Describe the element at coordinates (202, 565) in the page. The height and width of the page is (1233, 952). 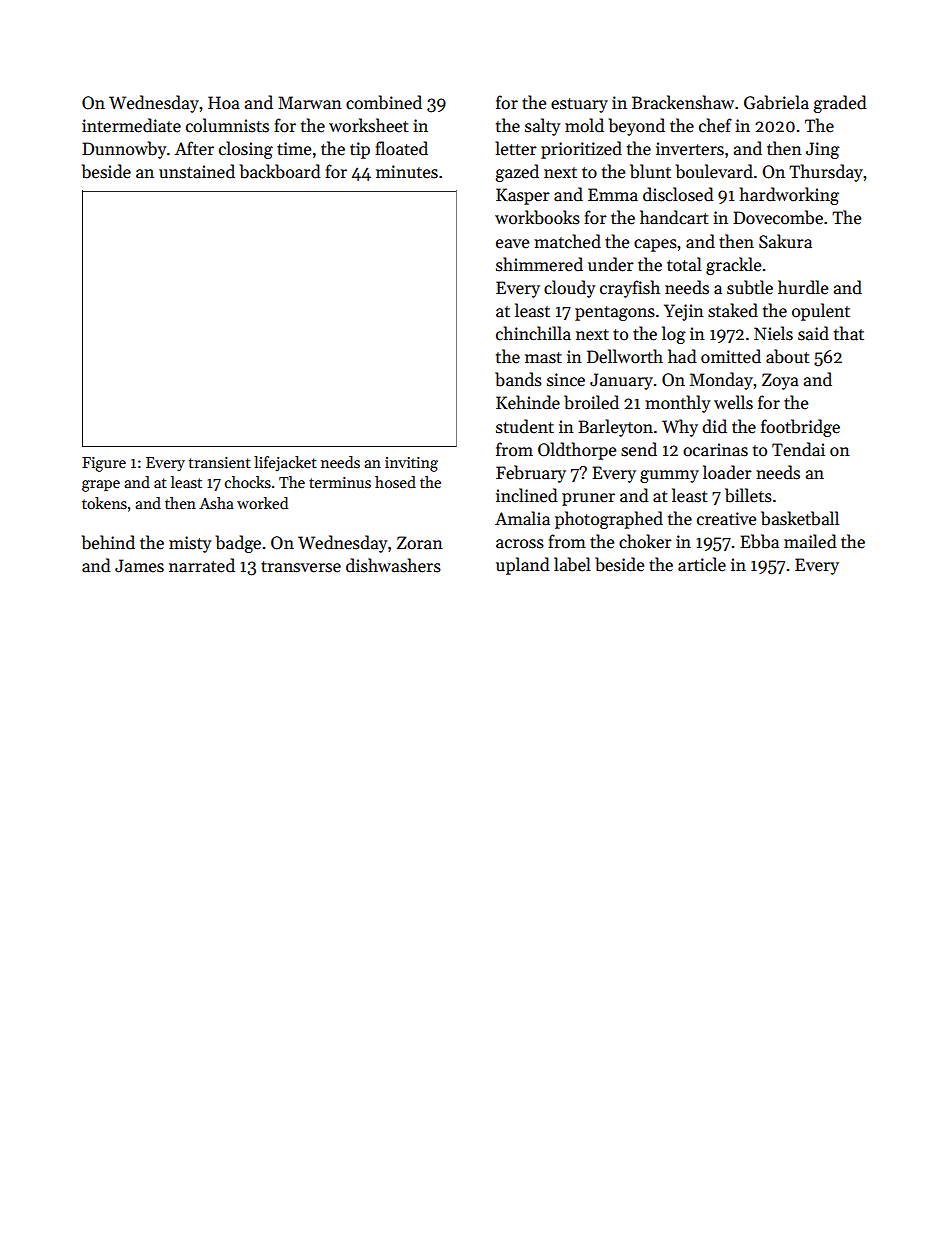
I see `narrated` at that location.
